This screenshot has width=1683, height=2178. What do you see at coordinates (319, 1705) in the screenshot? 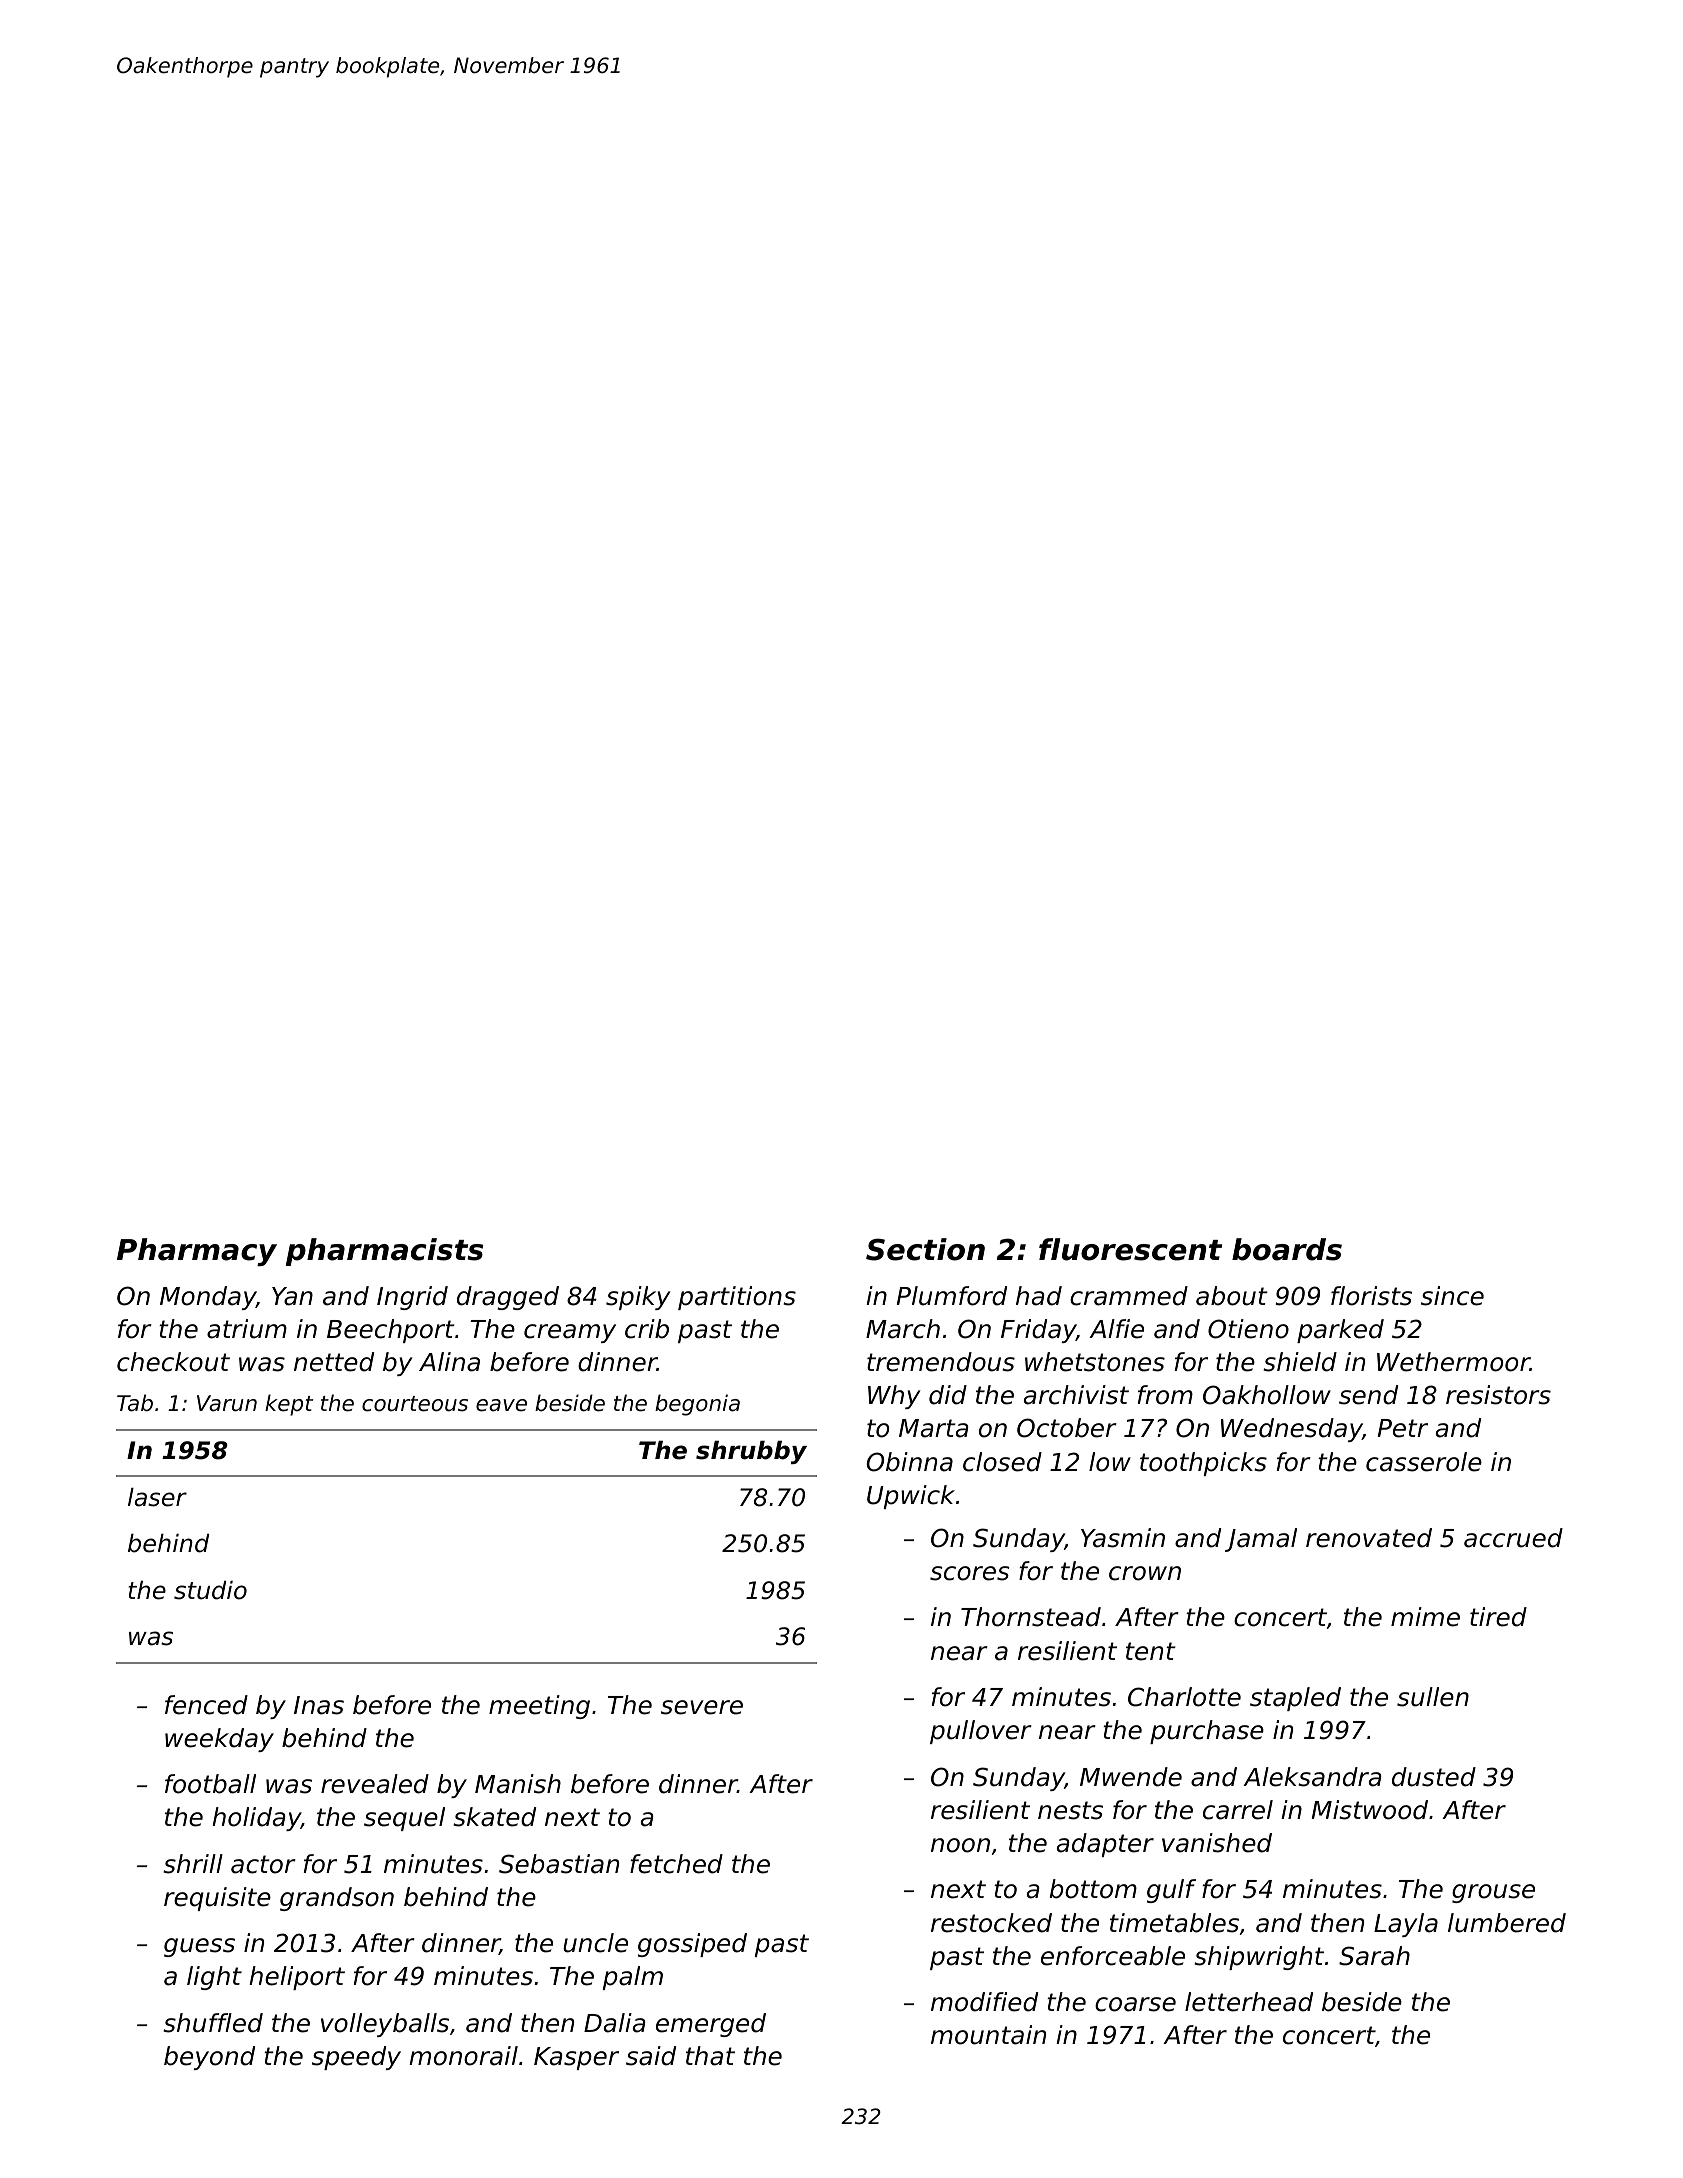
I see `Inas` at bounding box center [319, 1705].
